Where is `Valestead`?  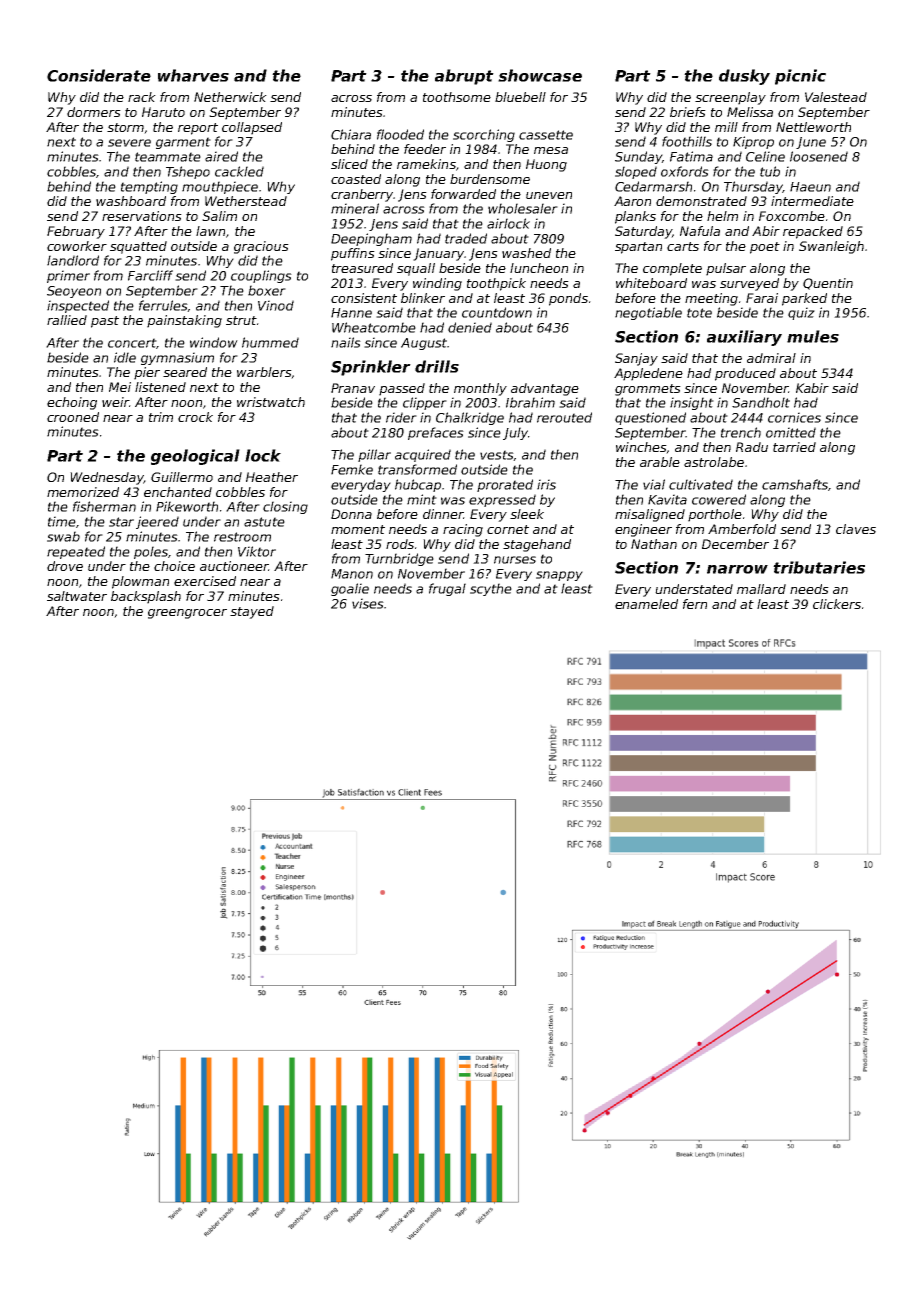 Valestead is located at coordinates (836, 97).
